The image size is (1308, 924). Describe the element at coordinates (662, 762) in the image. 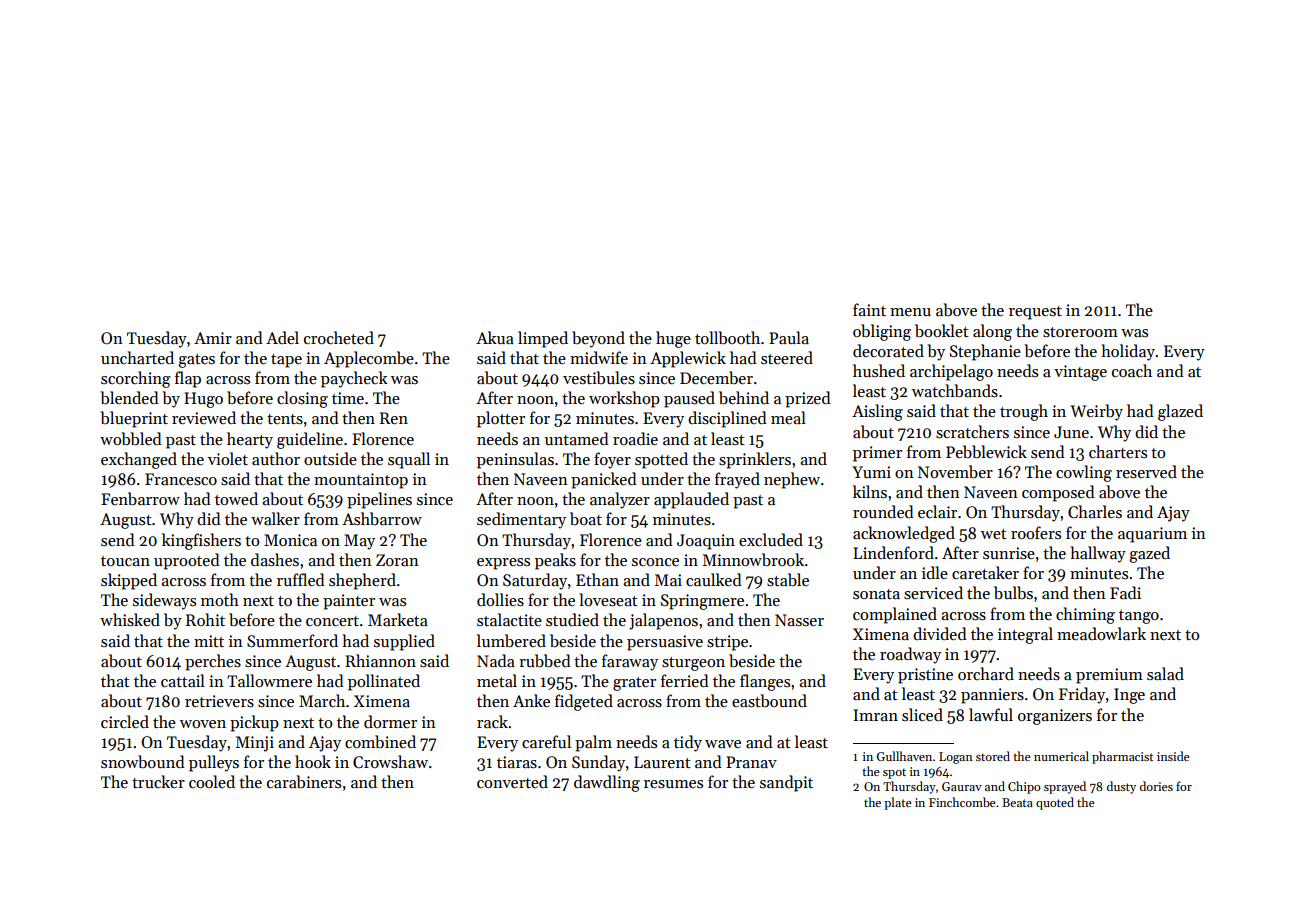

I see `Laurent` at that location.
